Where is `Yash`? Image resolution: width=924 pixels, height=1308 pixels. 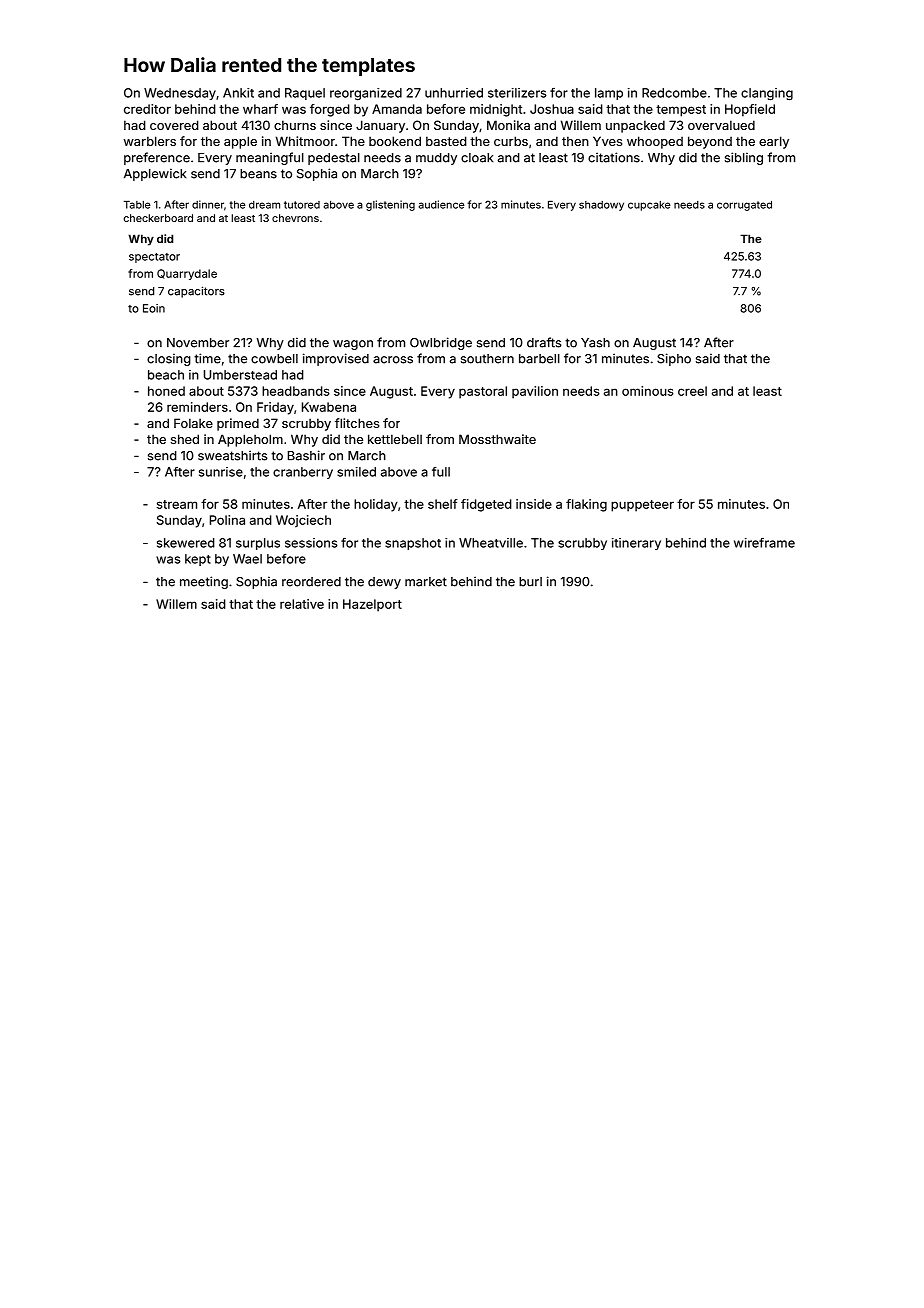 Yash is located at coordinates (595, 343).
